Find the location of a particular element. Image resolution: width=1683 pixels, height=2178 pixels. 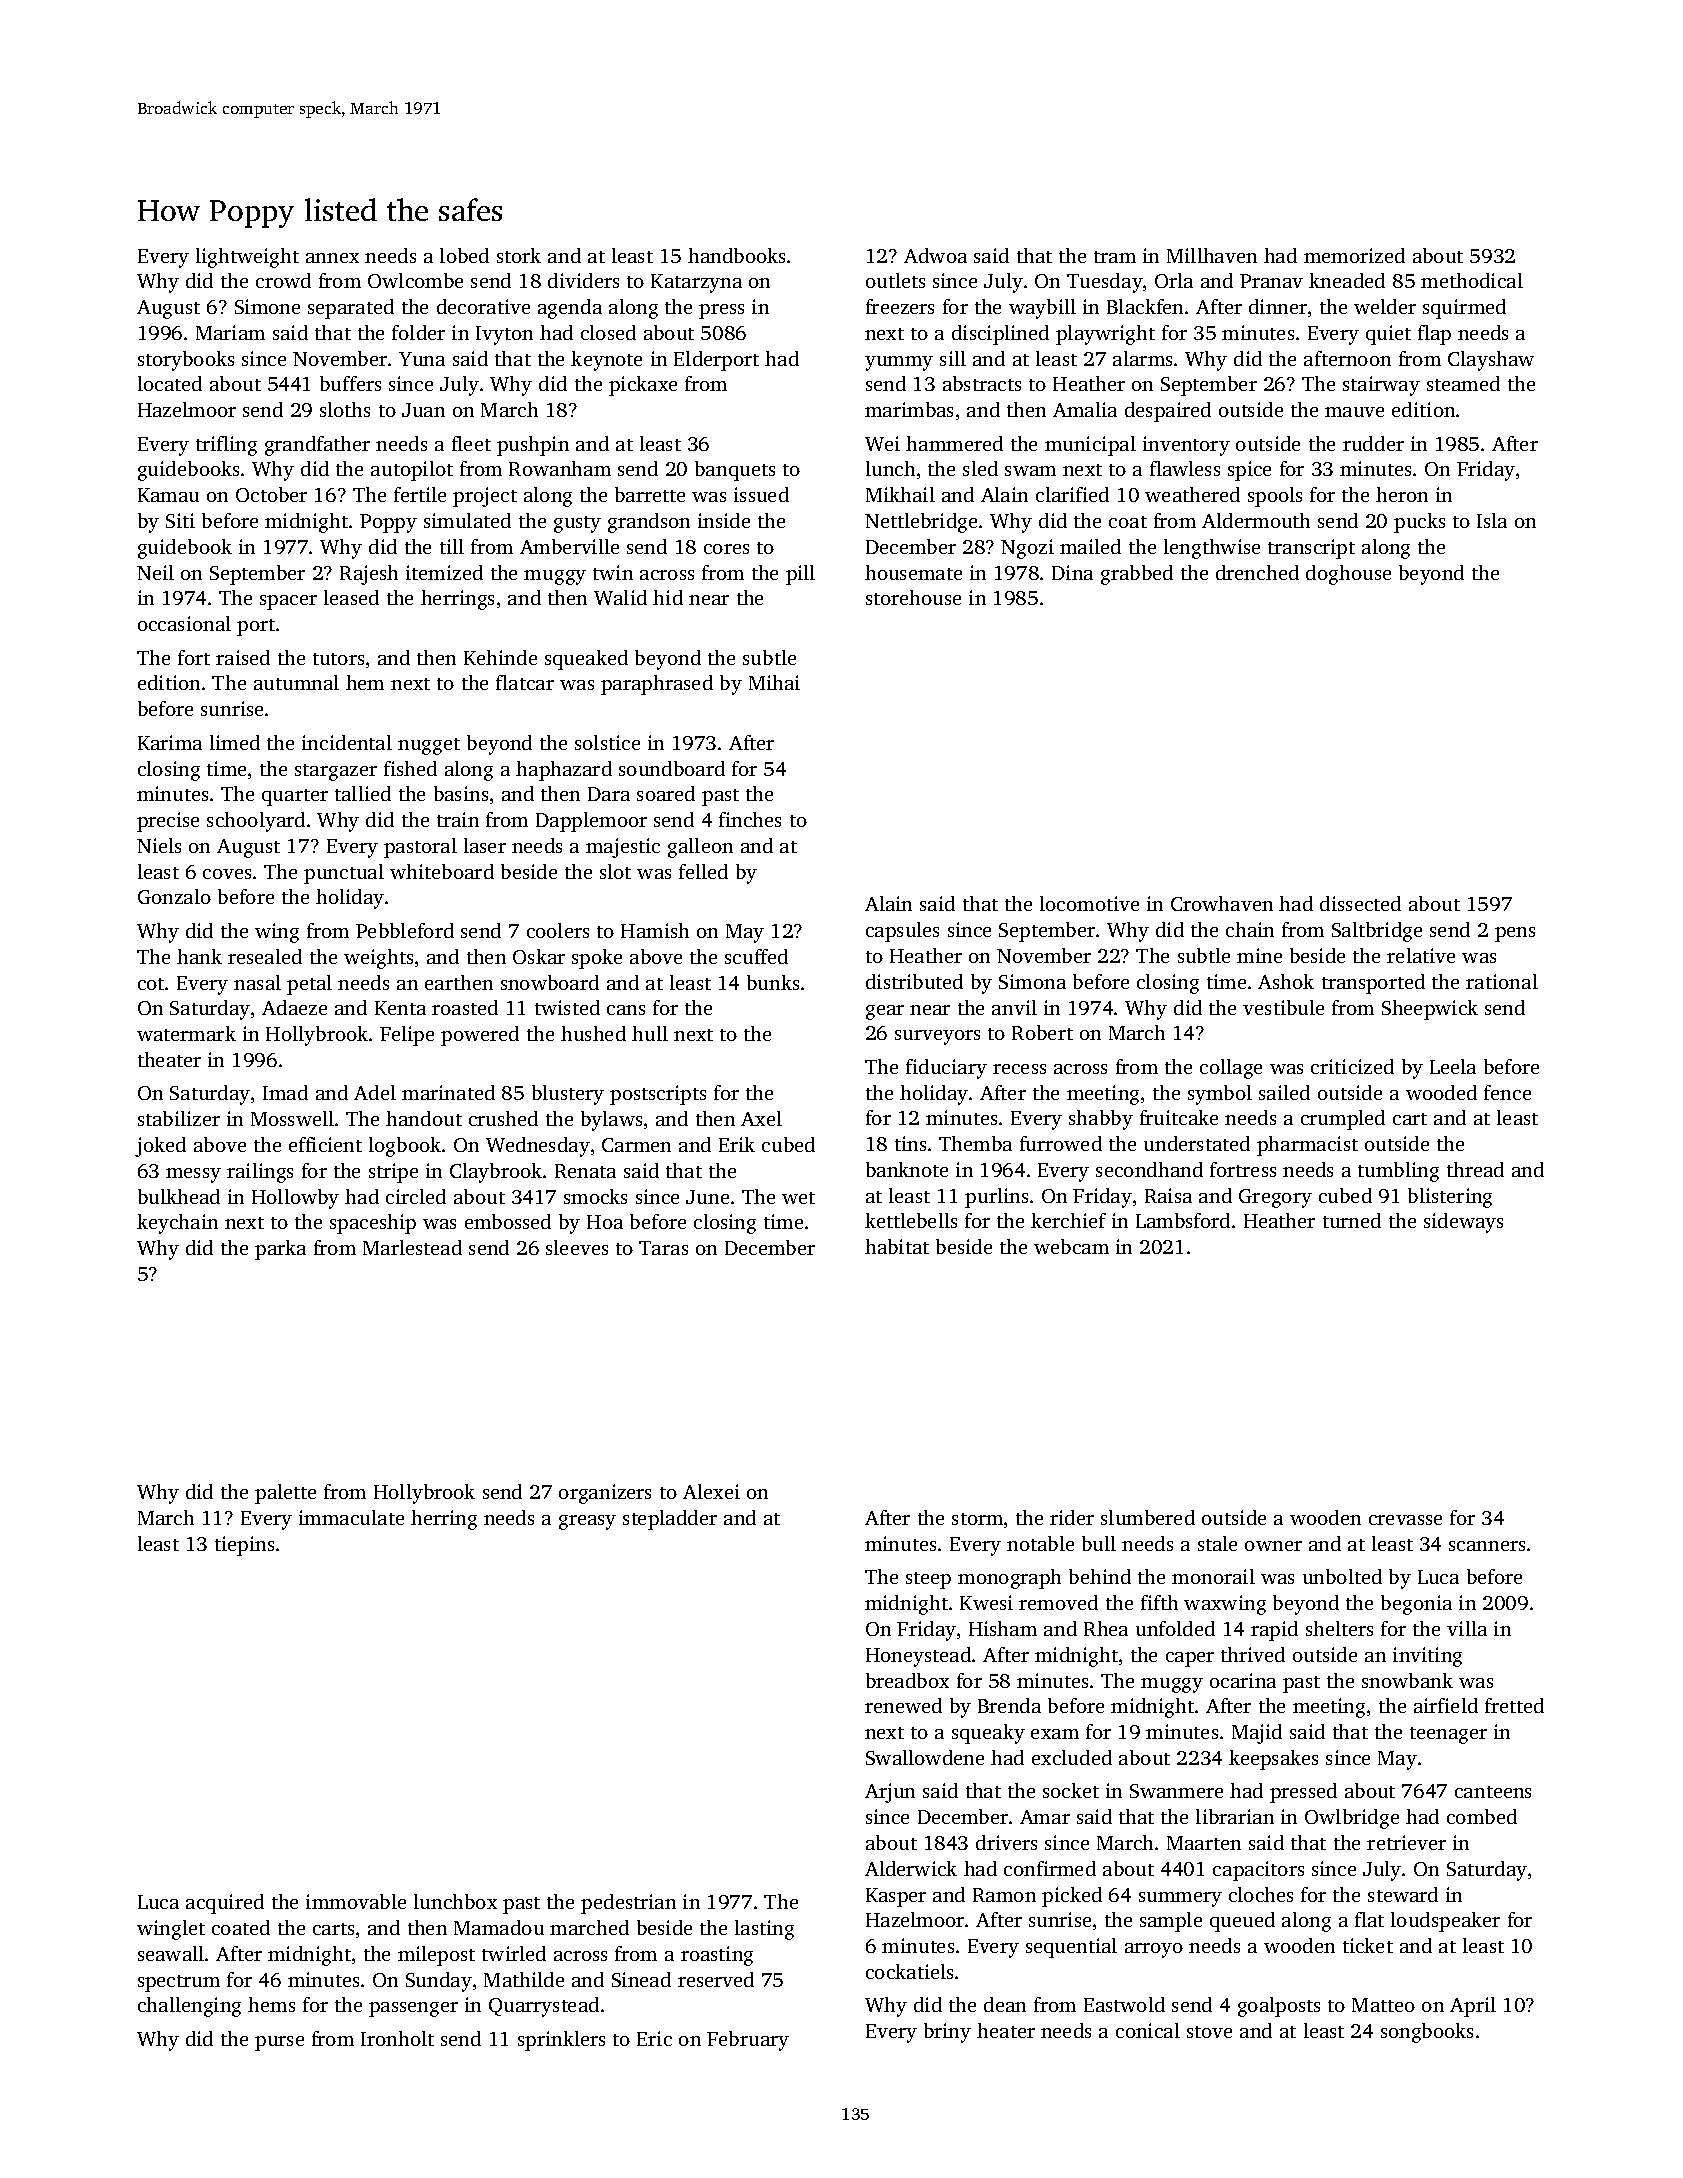

milepost is located at coordinates (436, 1956).
